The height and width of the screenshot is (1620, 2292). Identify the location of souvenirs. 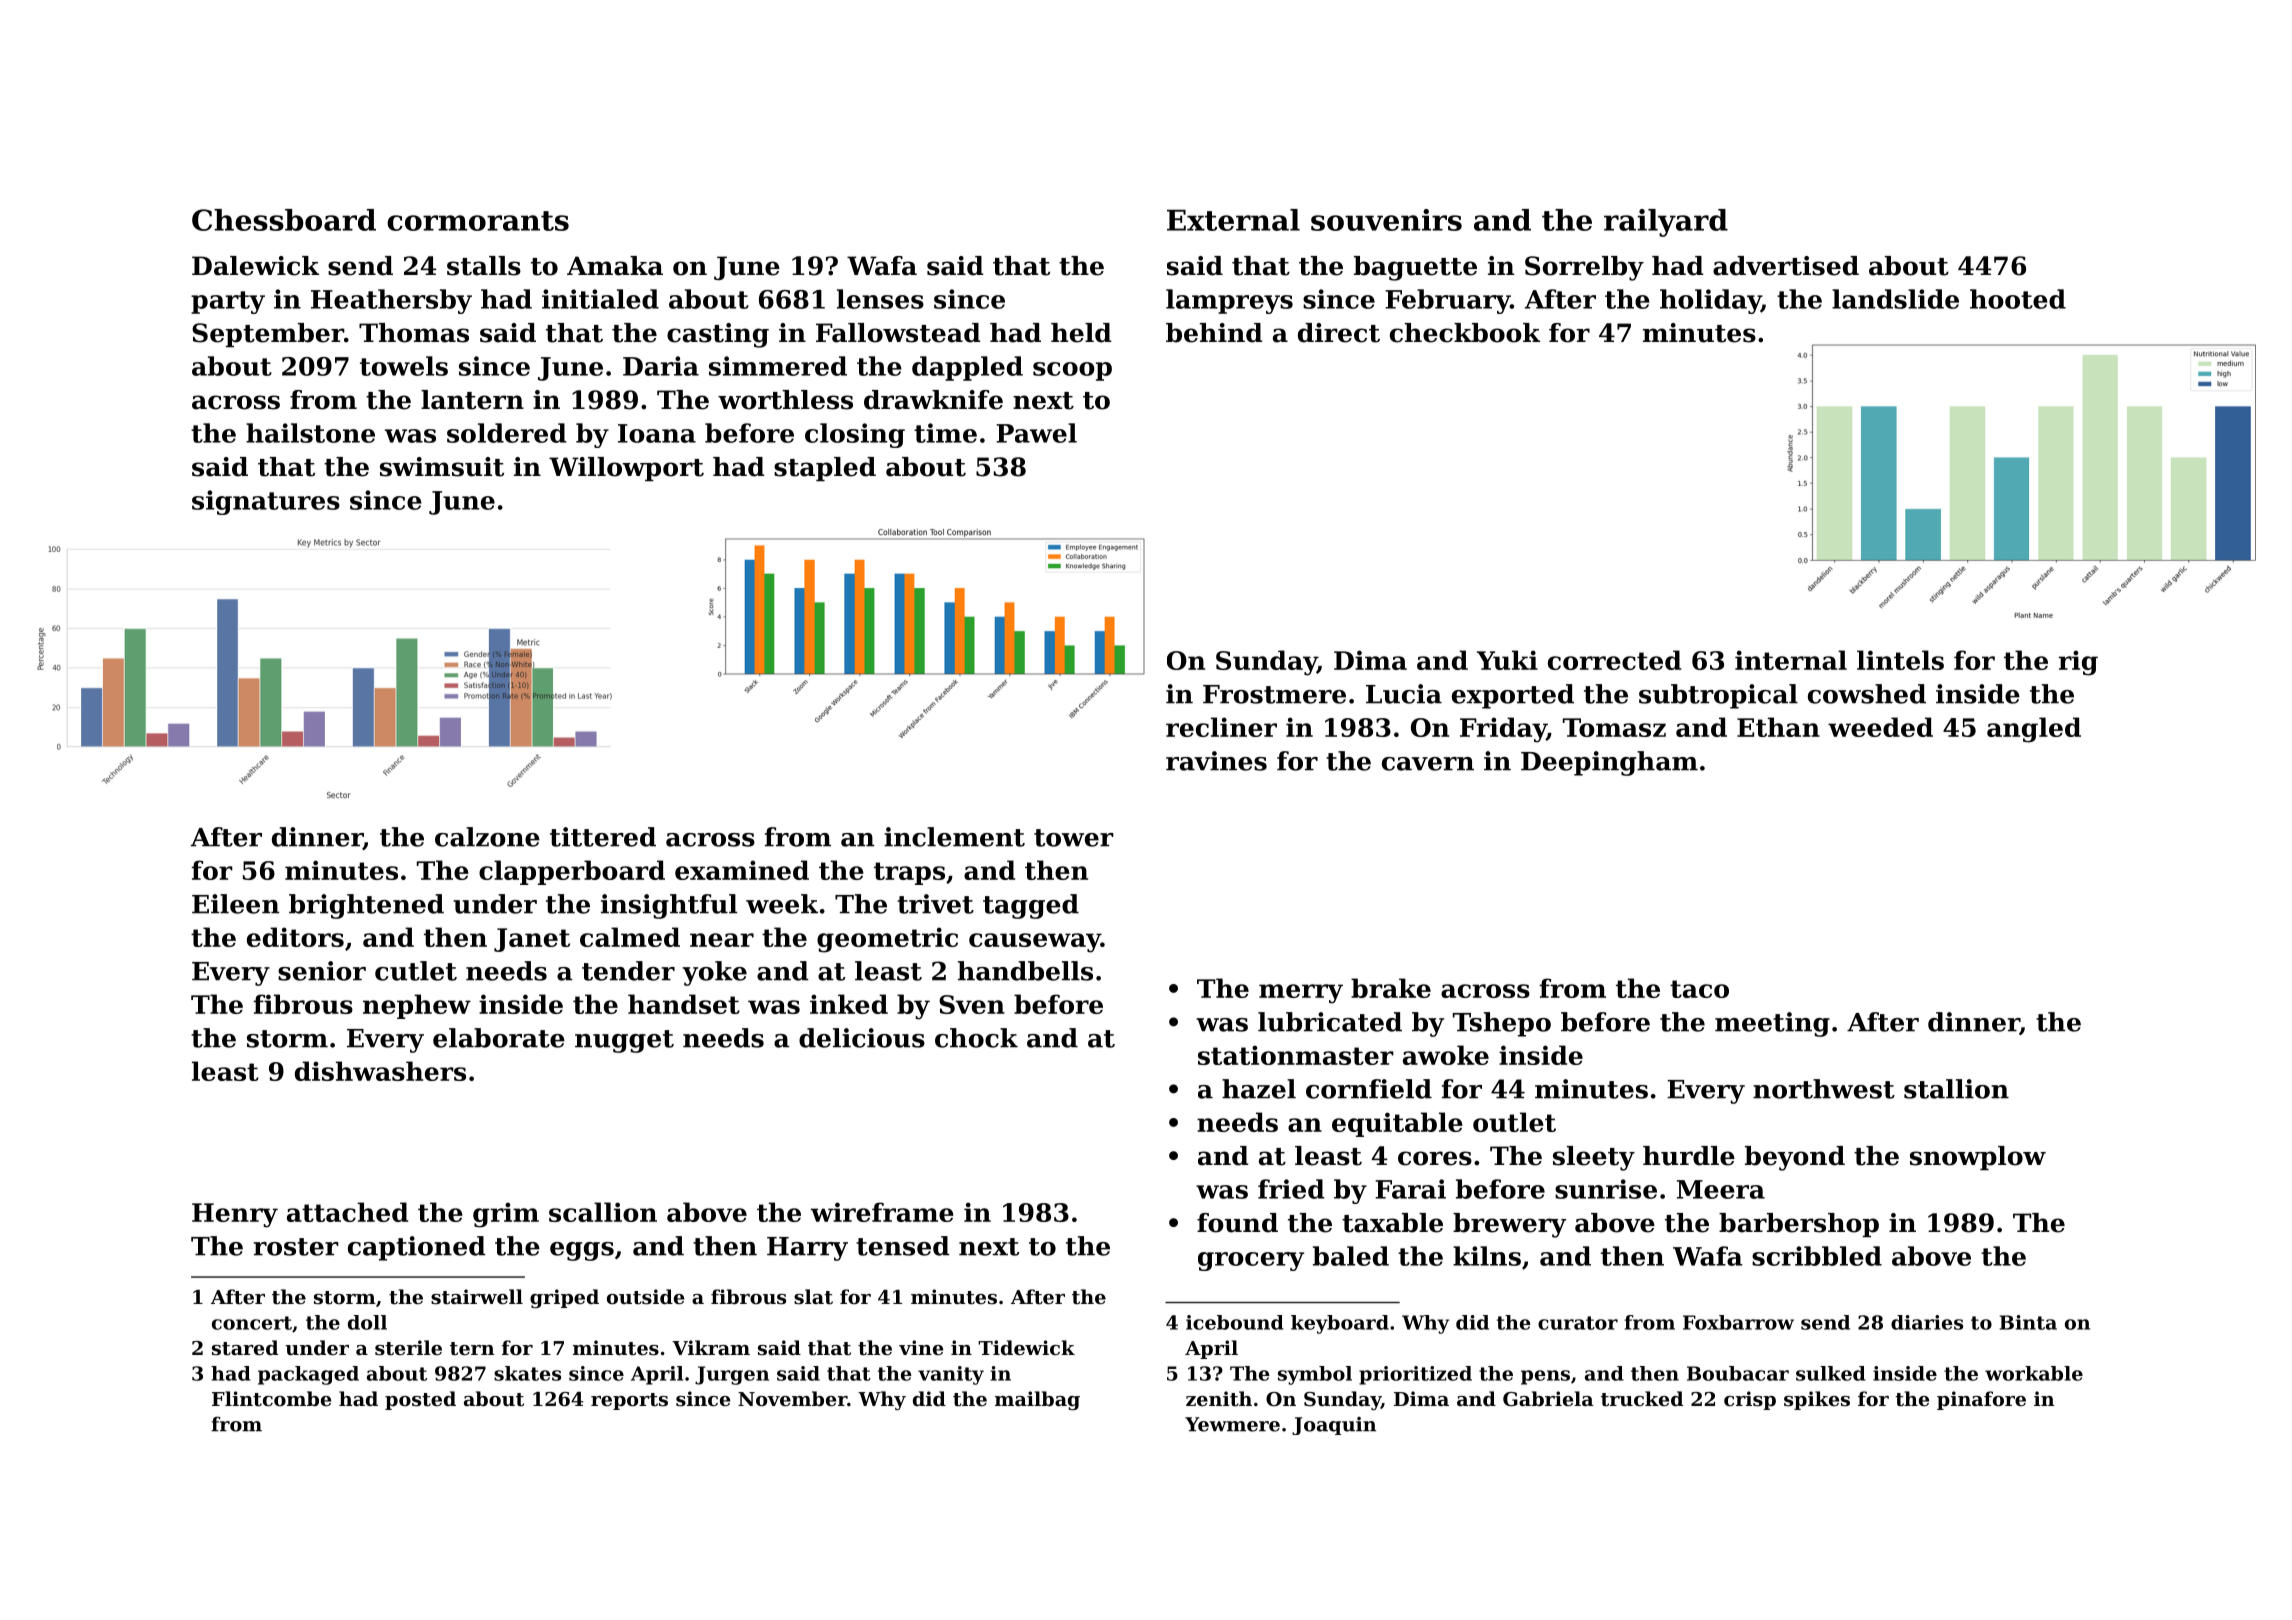
(1386, 220).
